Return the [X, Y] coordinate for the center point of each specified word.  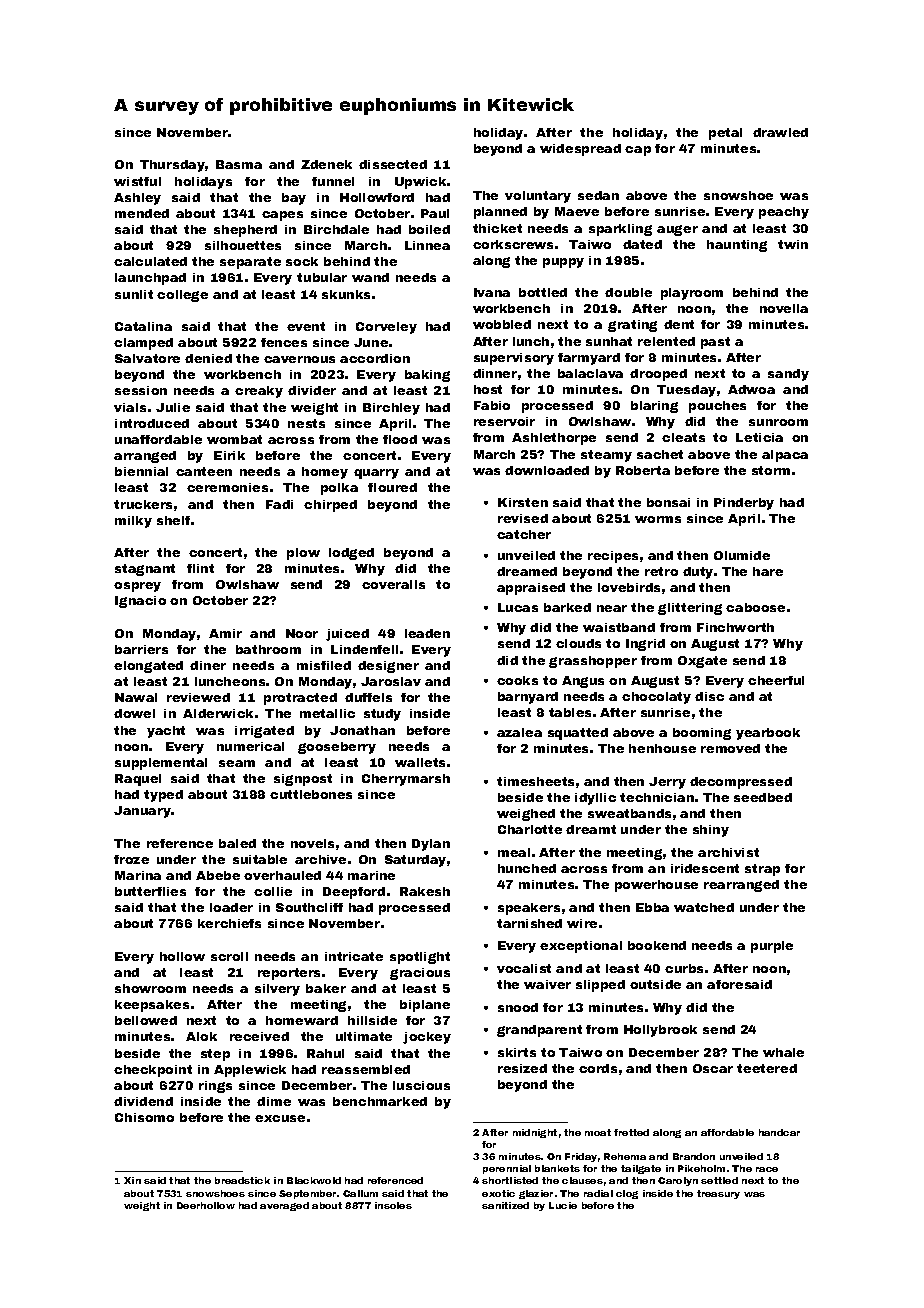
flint [200, 568]
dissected [393, 164]
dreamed [527, 571]
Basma [239, 164]
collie [273, 891]
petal [725, 134]
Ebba [652, 907]
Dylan [431, 845]
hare [768, 571]
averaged [284, 1206]
